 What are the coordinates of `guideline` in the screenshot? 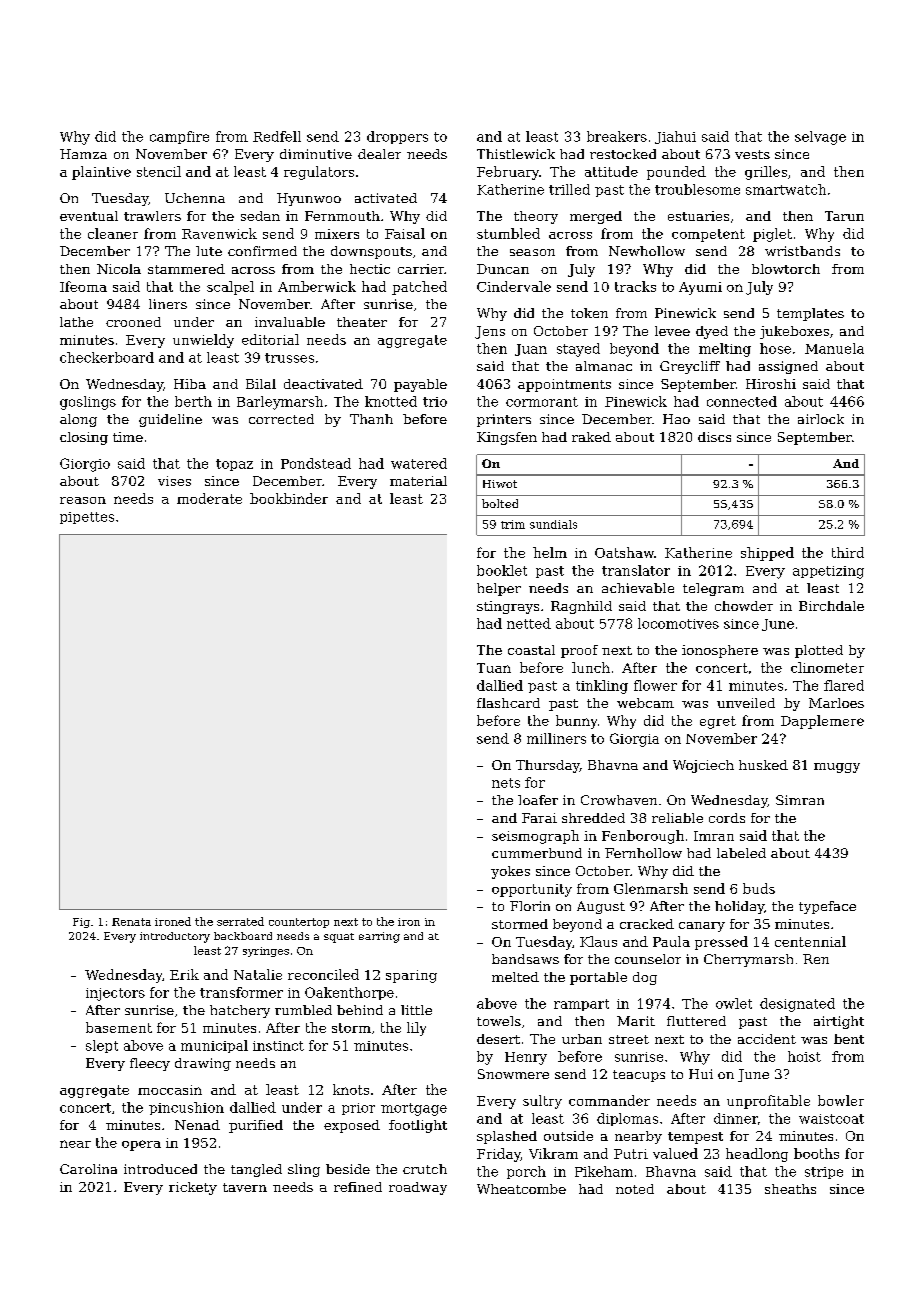 It's located at (170, 420).
